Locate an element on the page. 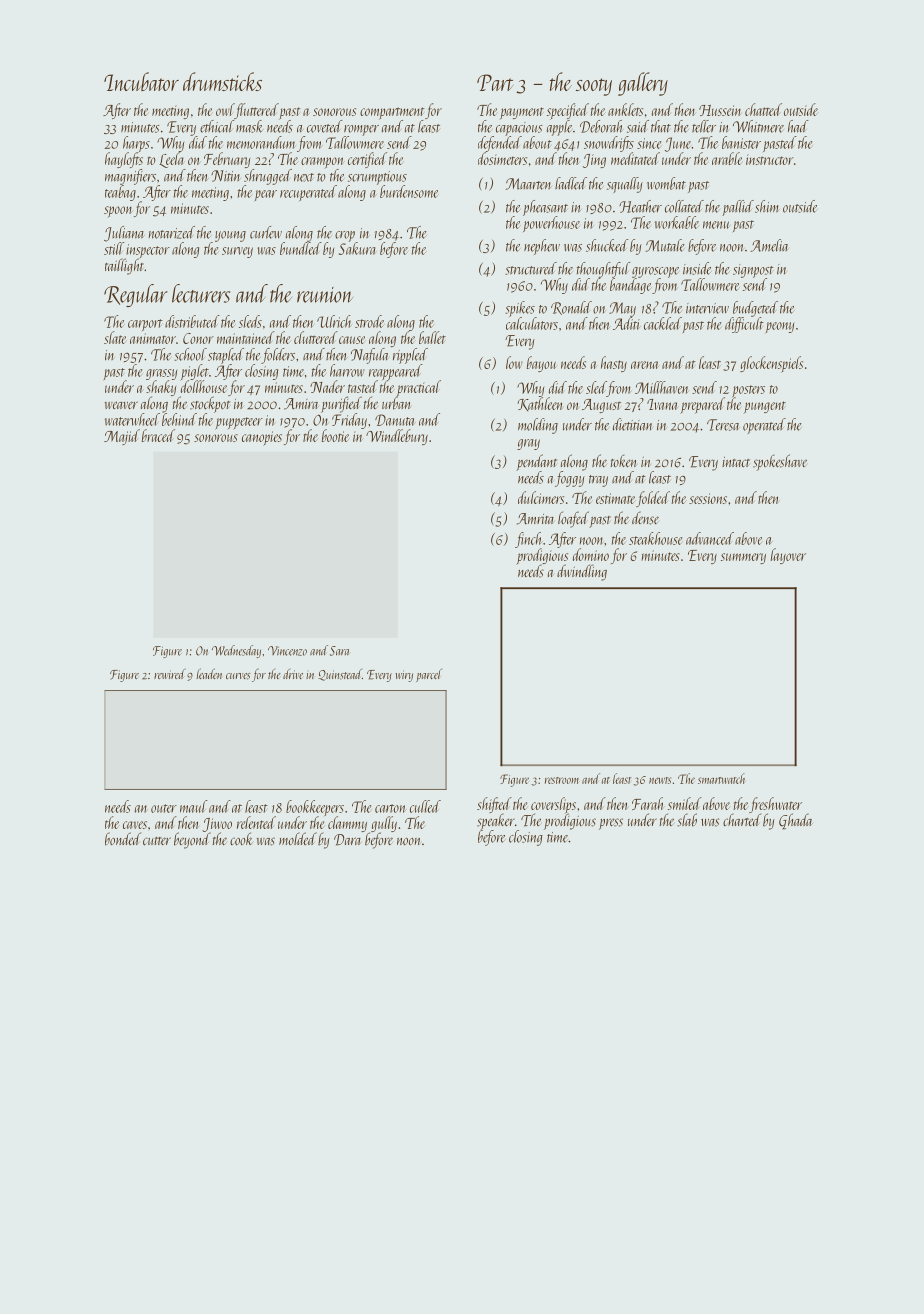 This page has width=924, height=1314. gallery is located at coordinates (643, 84).
